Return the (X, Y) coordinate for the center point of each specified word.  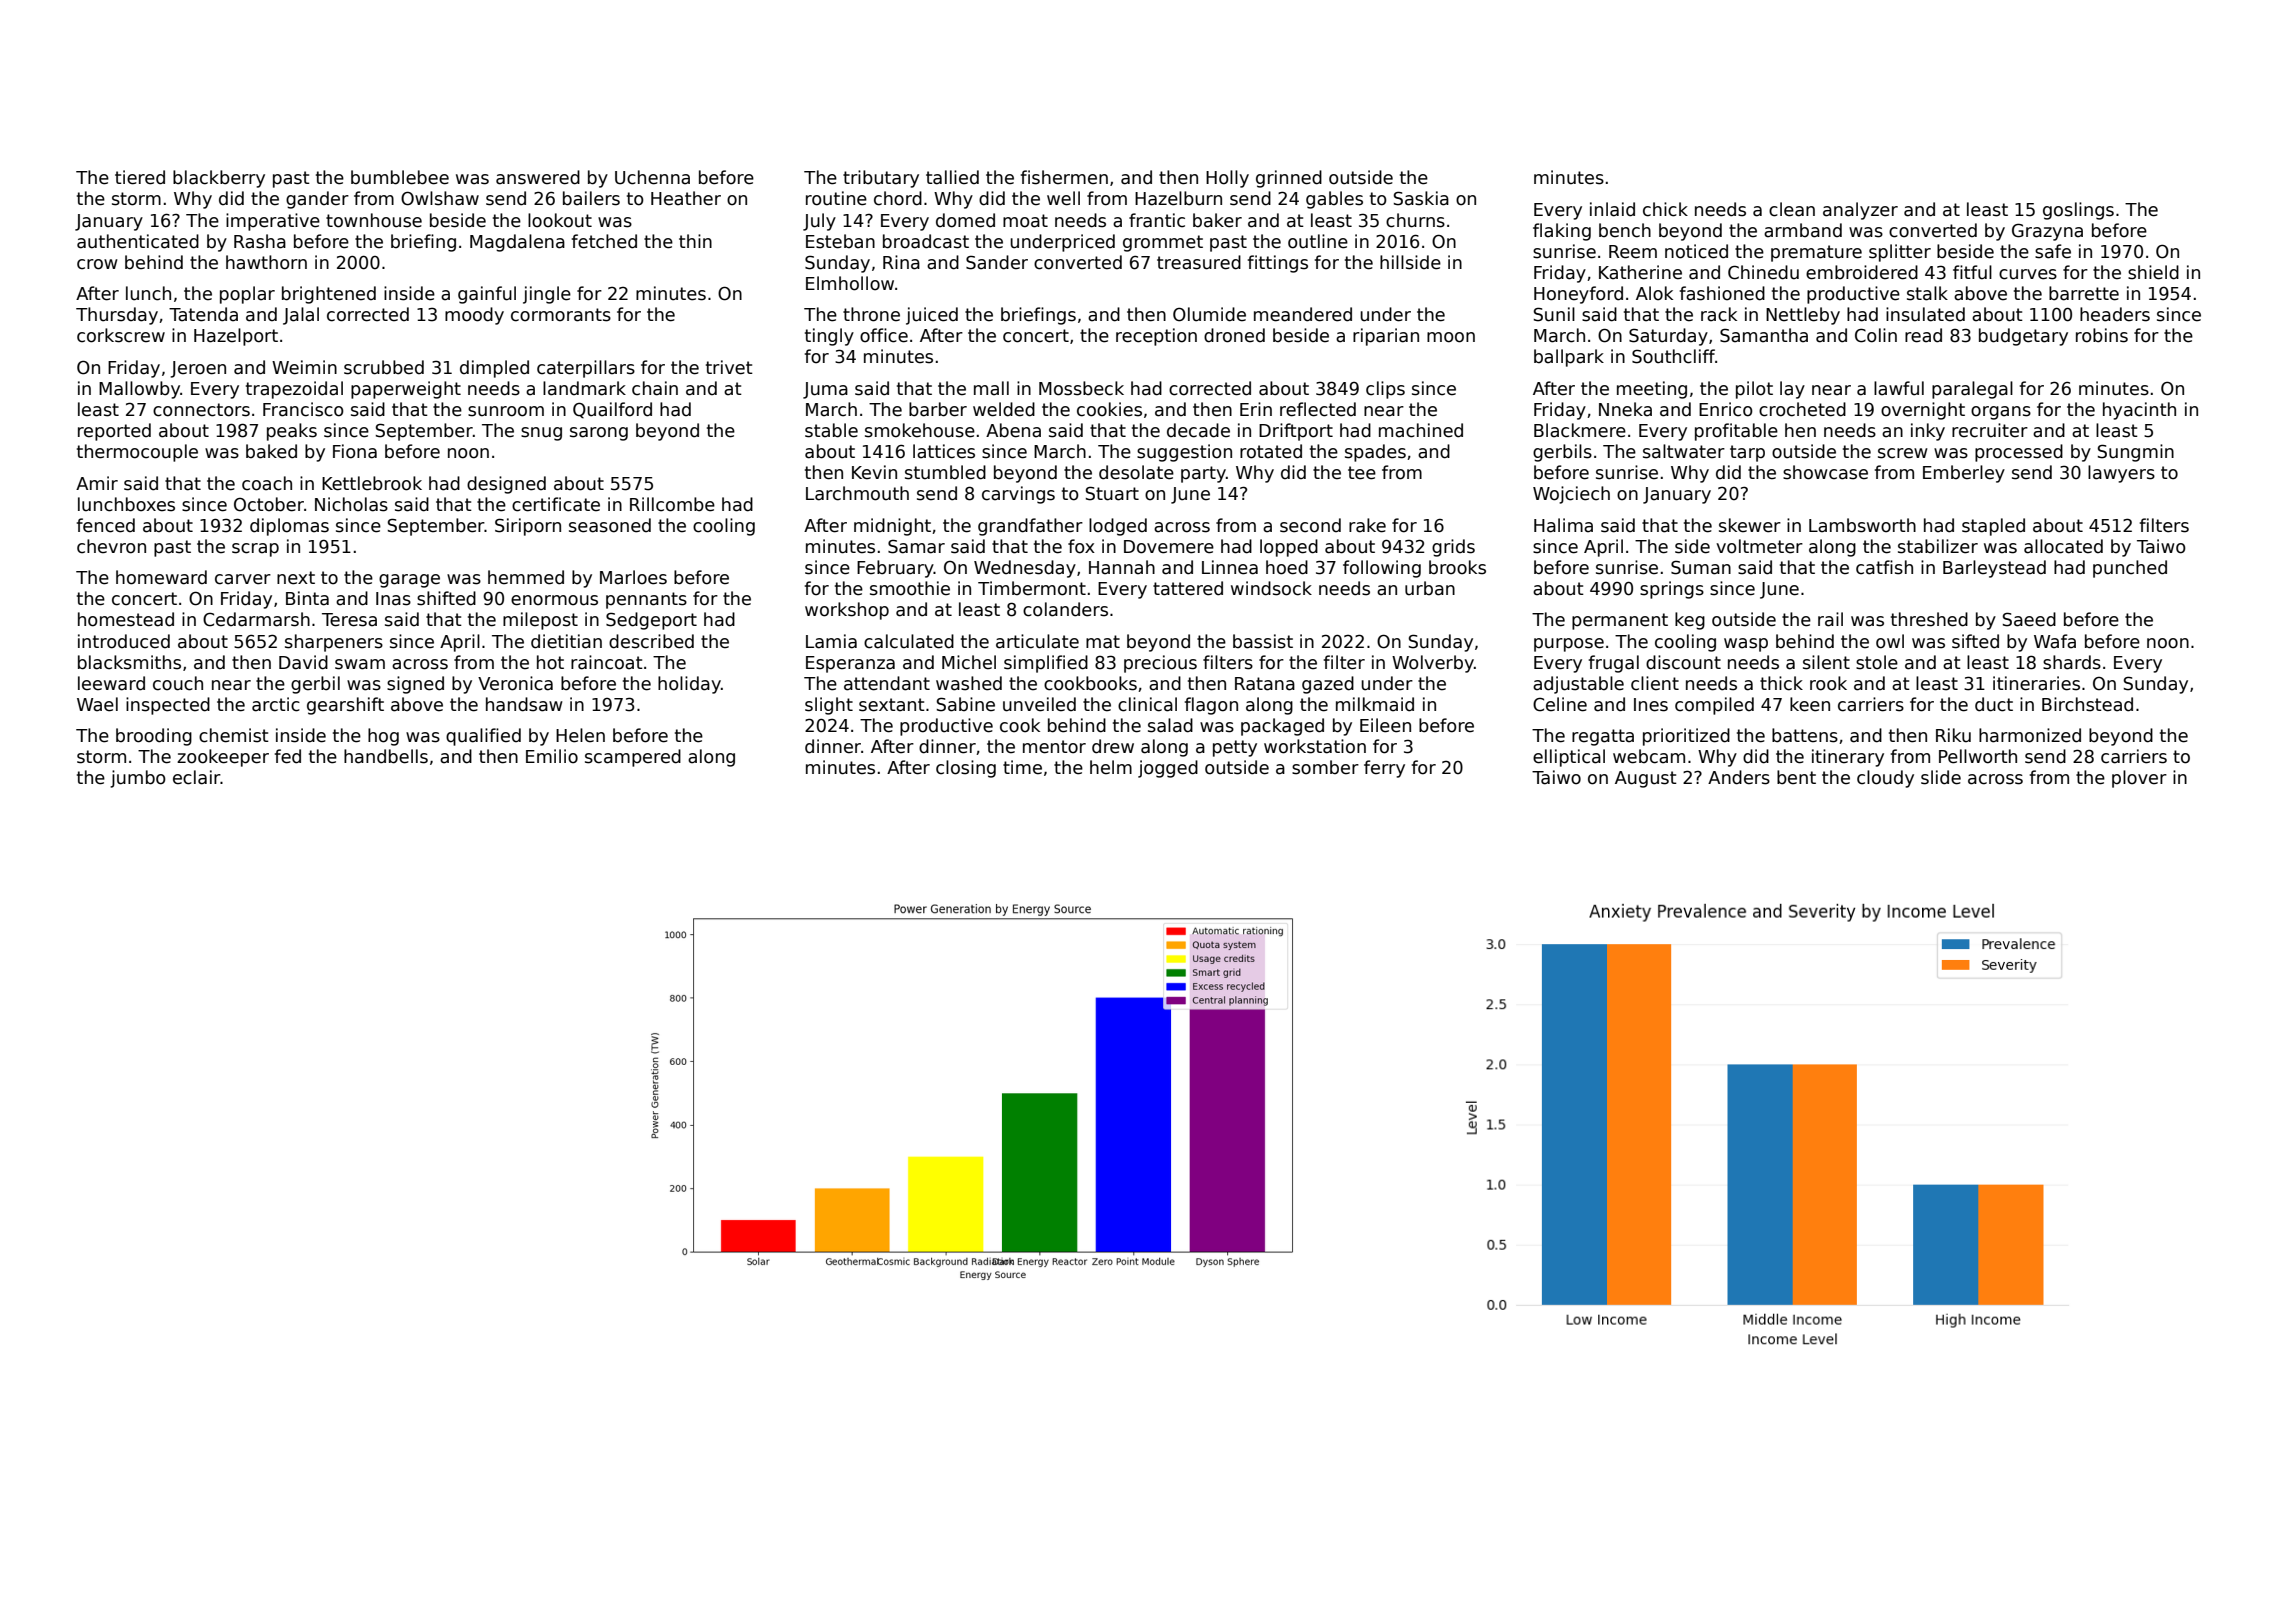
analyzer (1860, 211)
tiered (140, 177)
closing (966, 769)
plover (2139, 779)
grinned (1289, 179)
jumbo (138, 779)
